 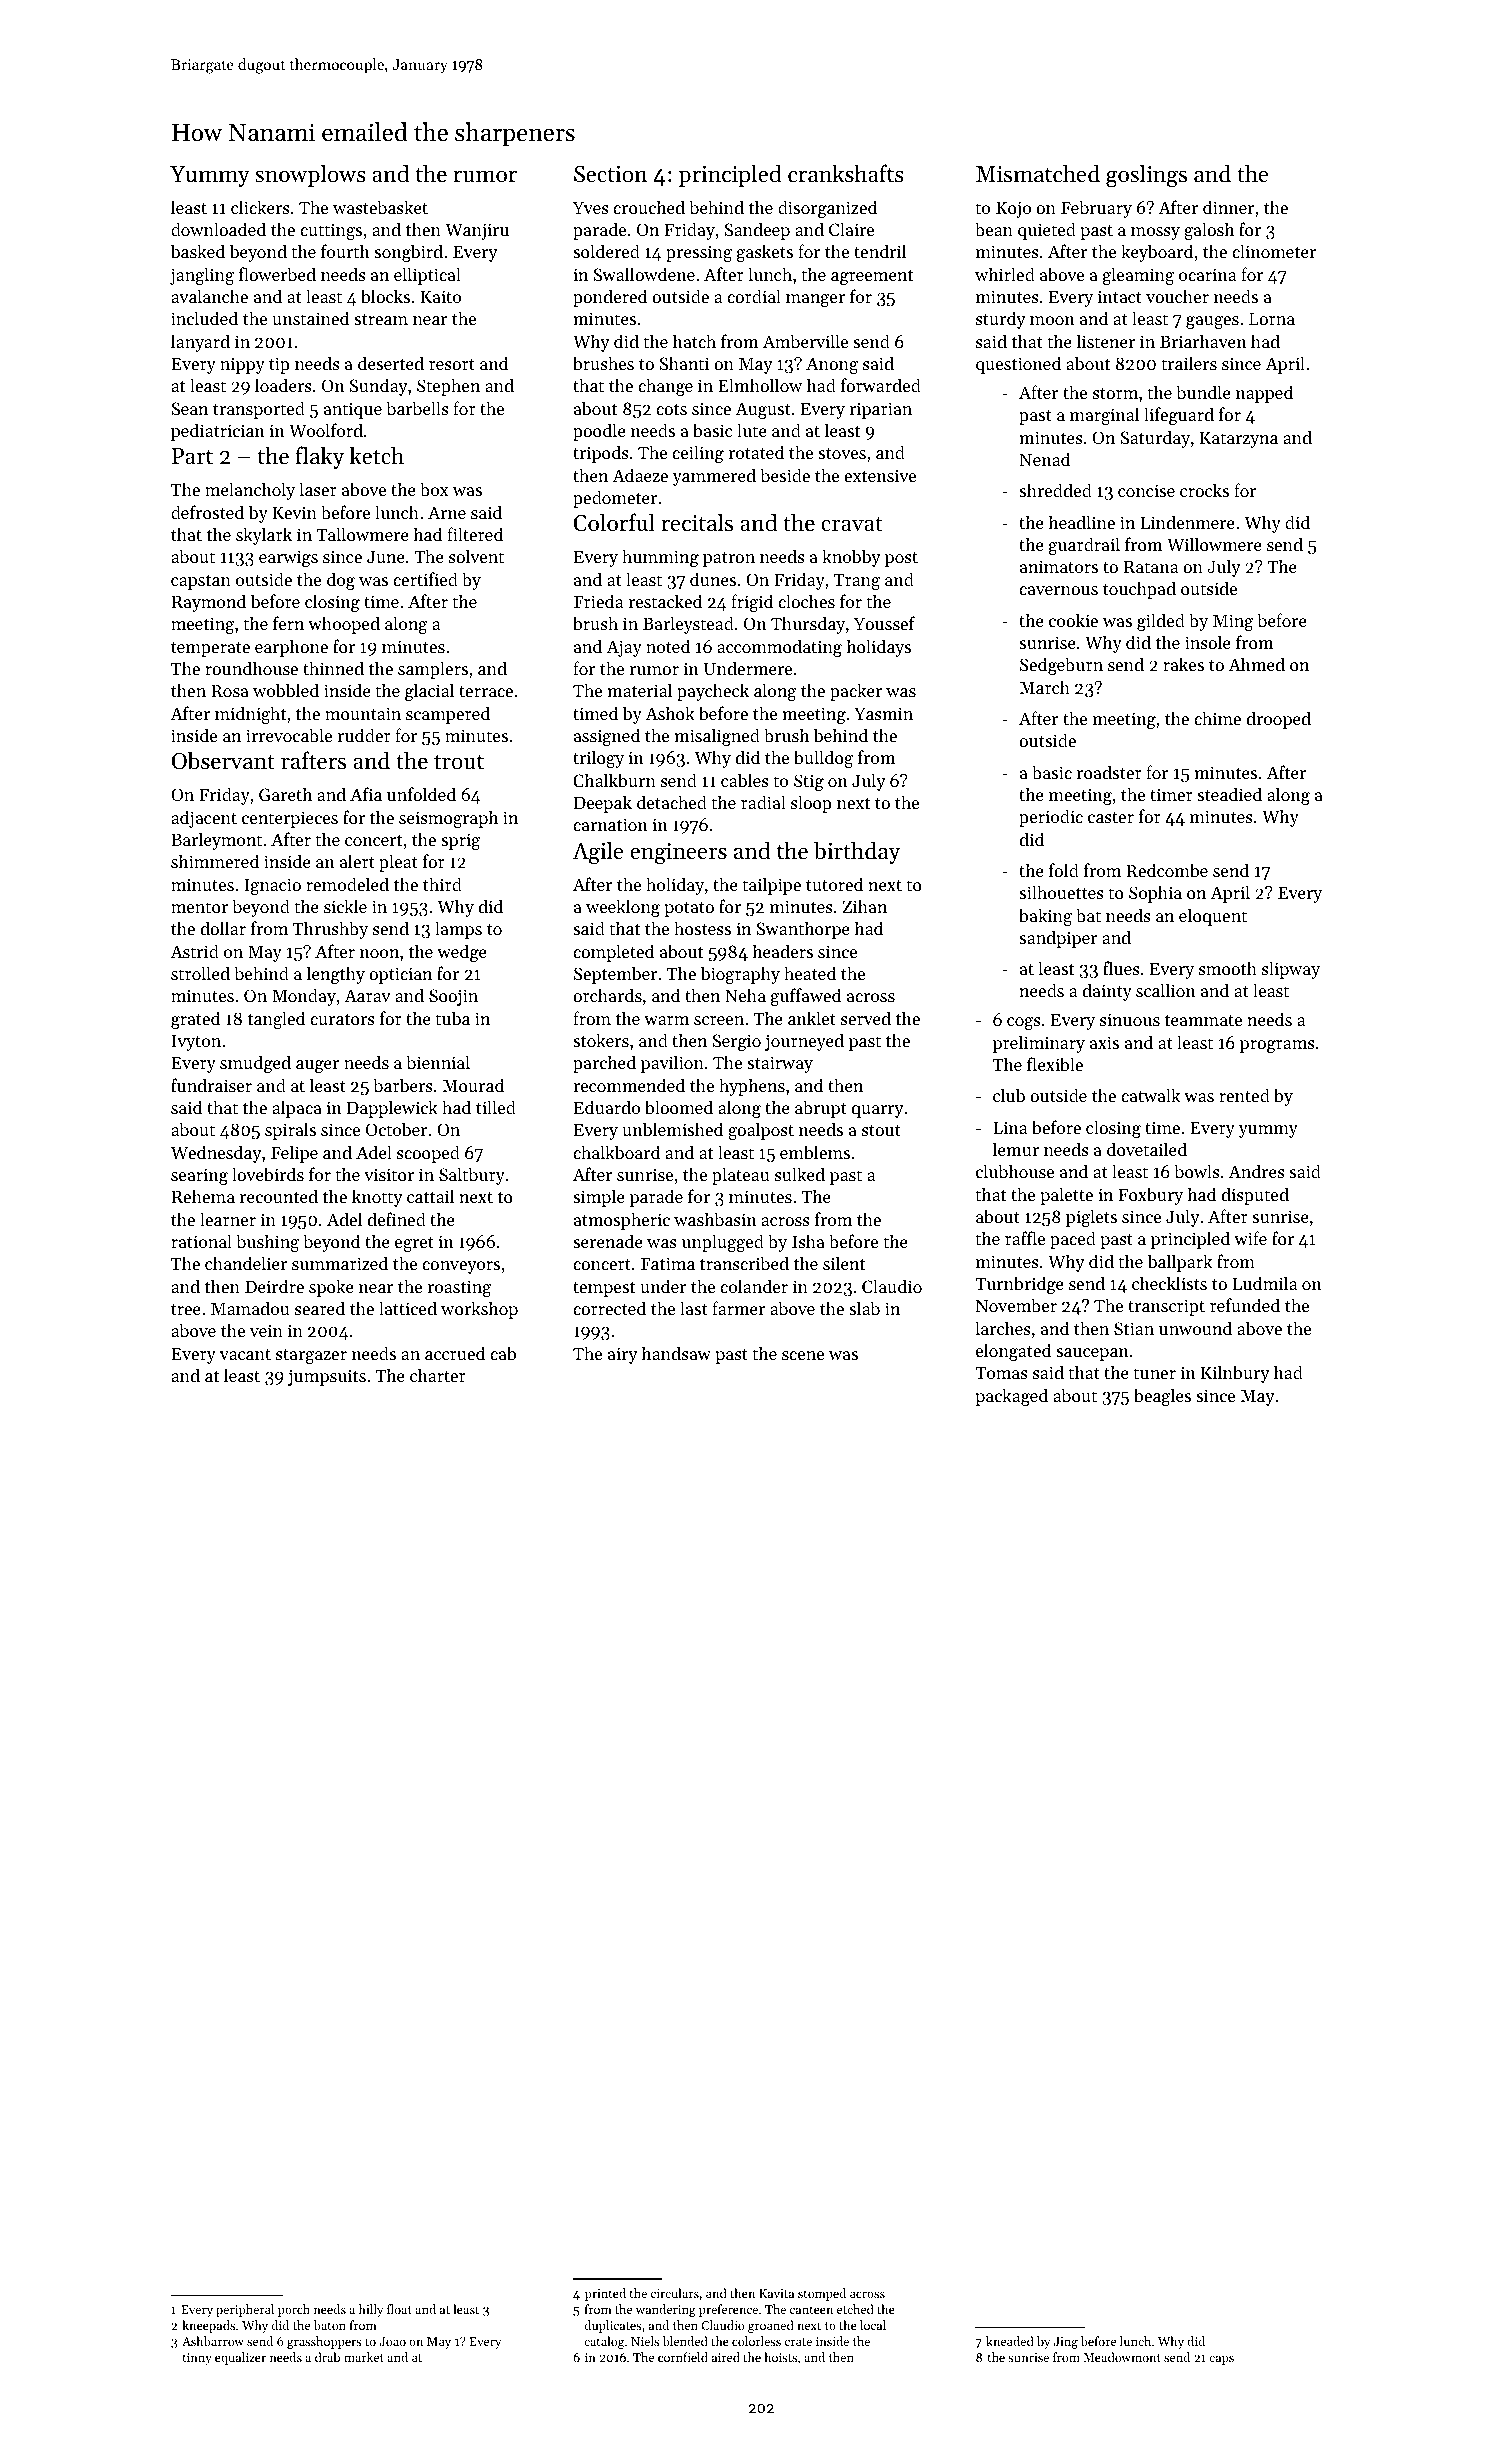 I want to click on Andres, so click(x=1256, y=1171).
